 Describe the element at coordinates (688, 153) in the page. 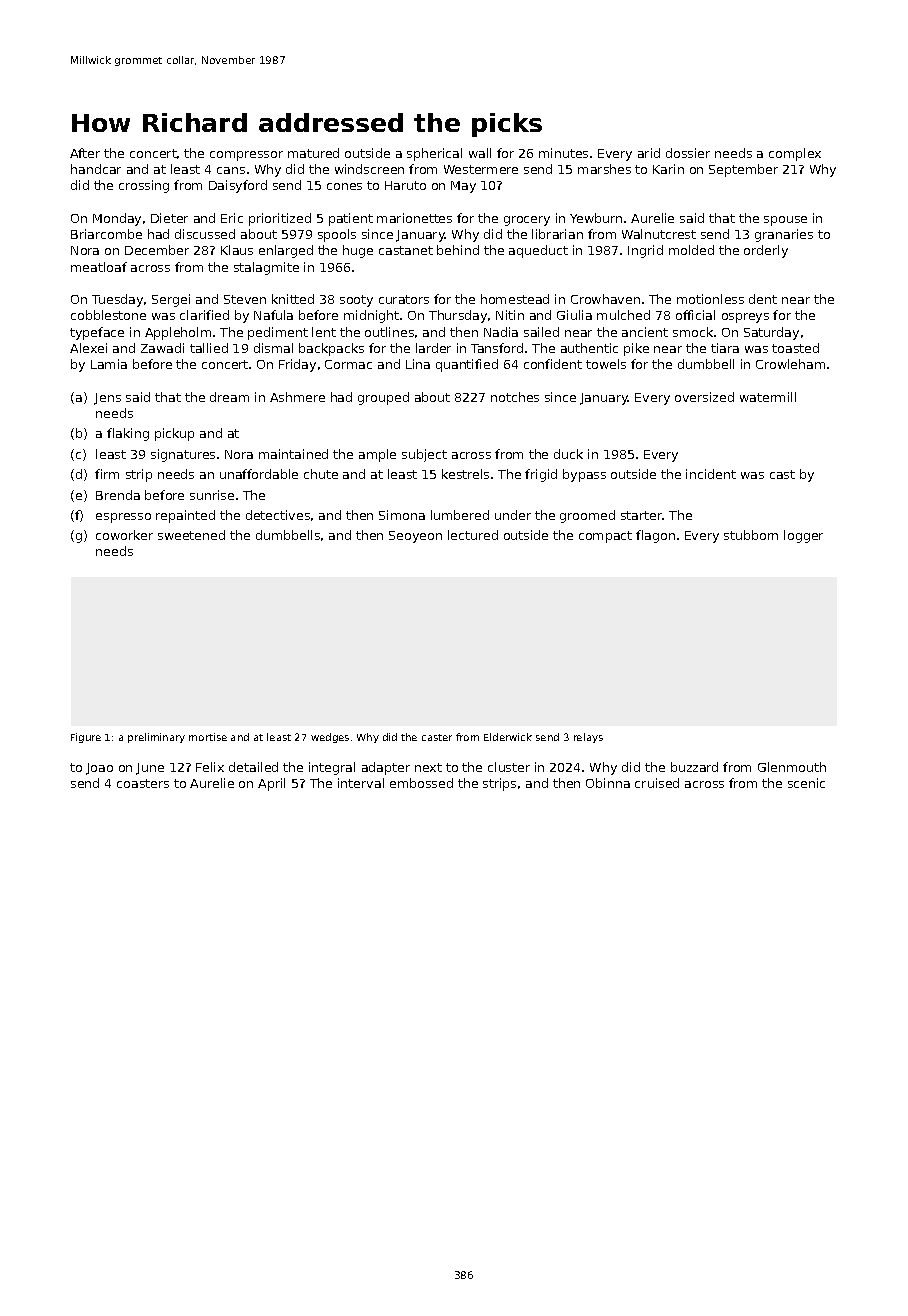

I see `dossier` at that location.
